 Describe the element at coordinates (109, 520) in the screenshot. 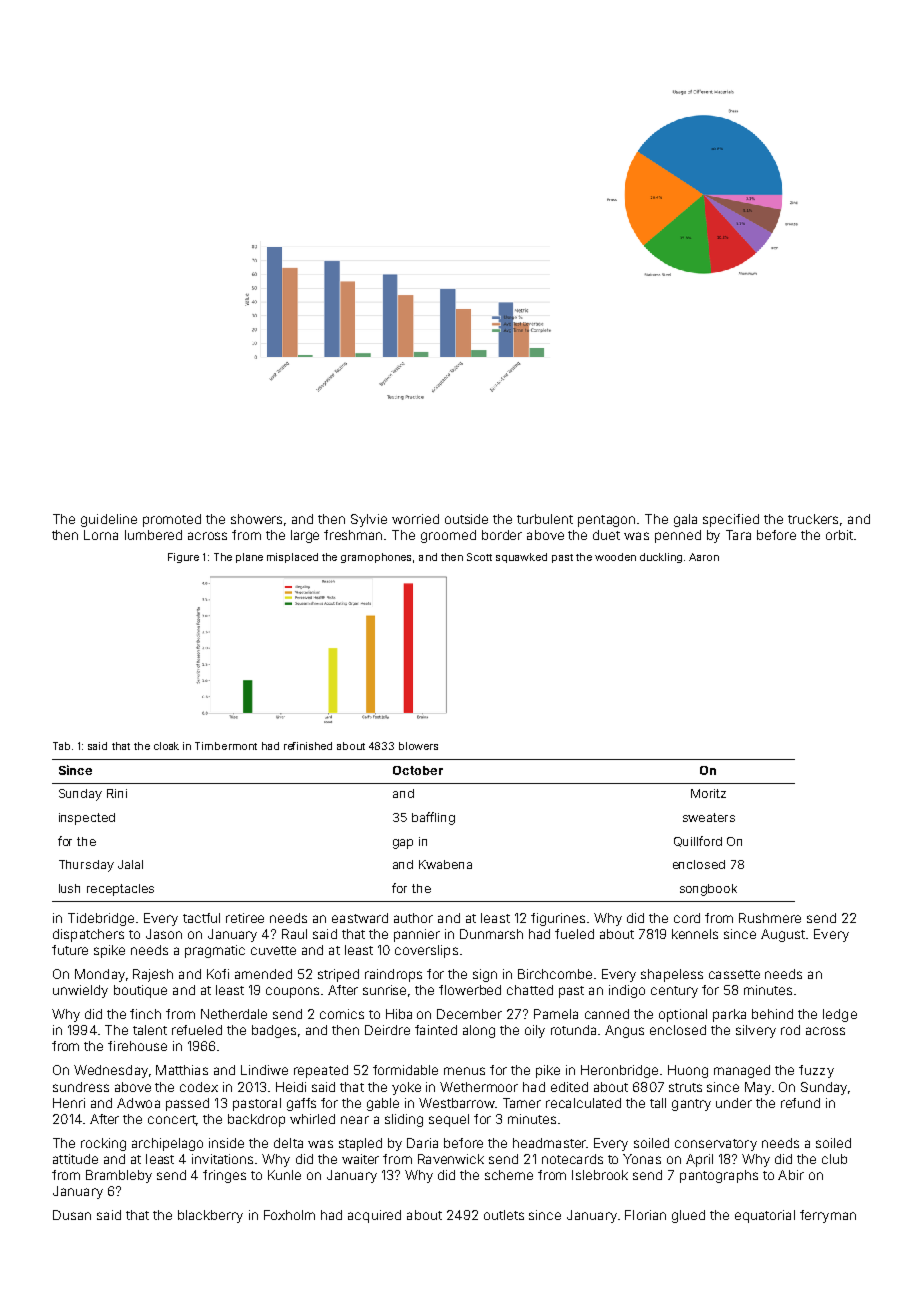

I see `guideline` at that location.
